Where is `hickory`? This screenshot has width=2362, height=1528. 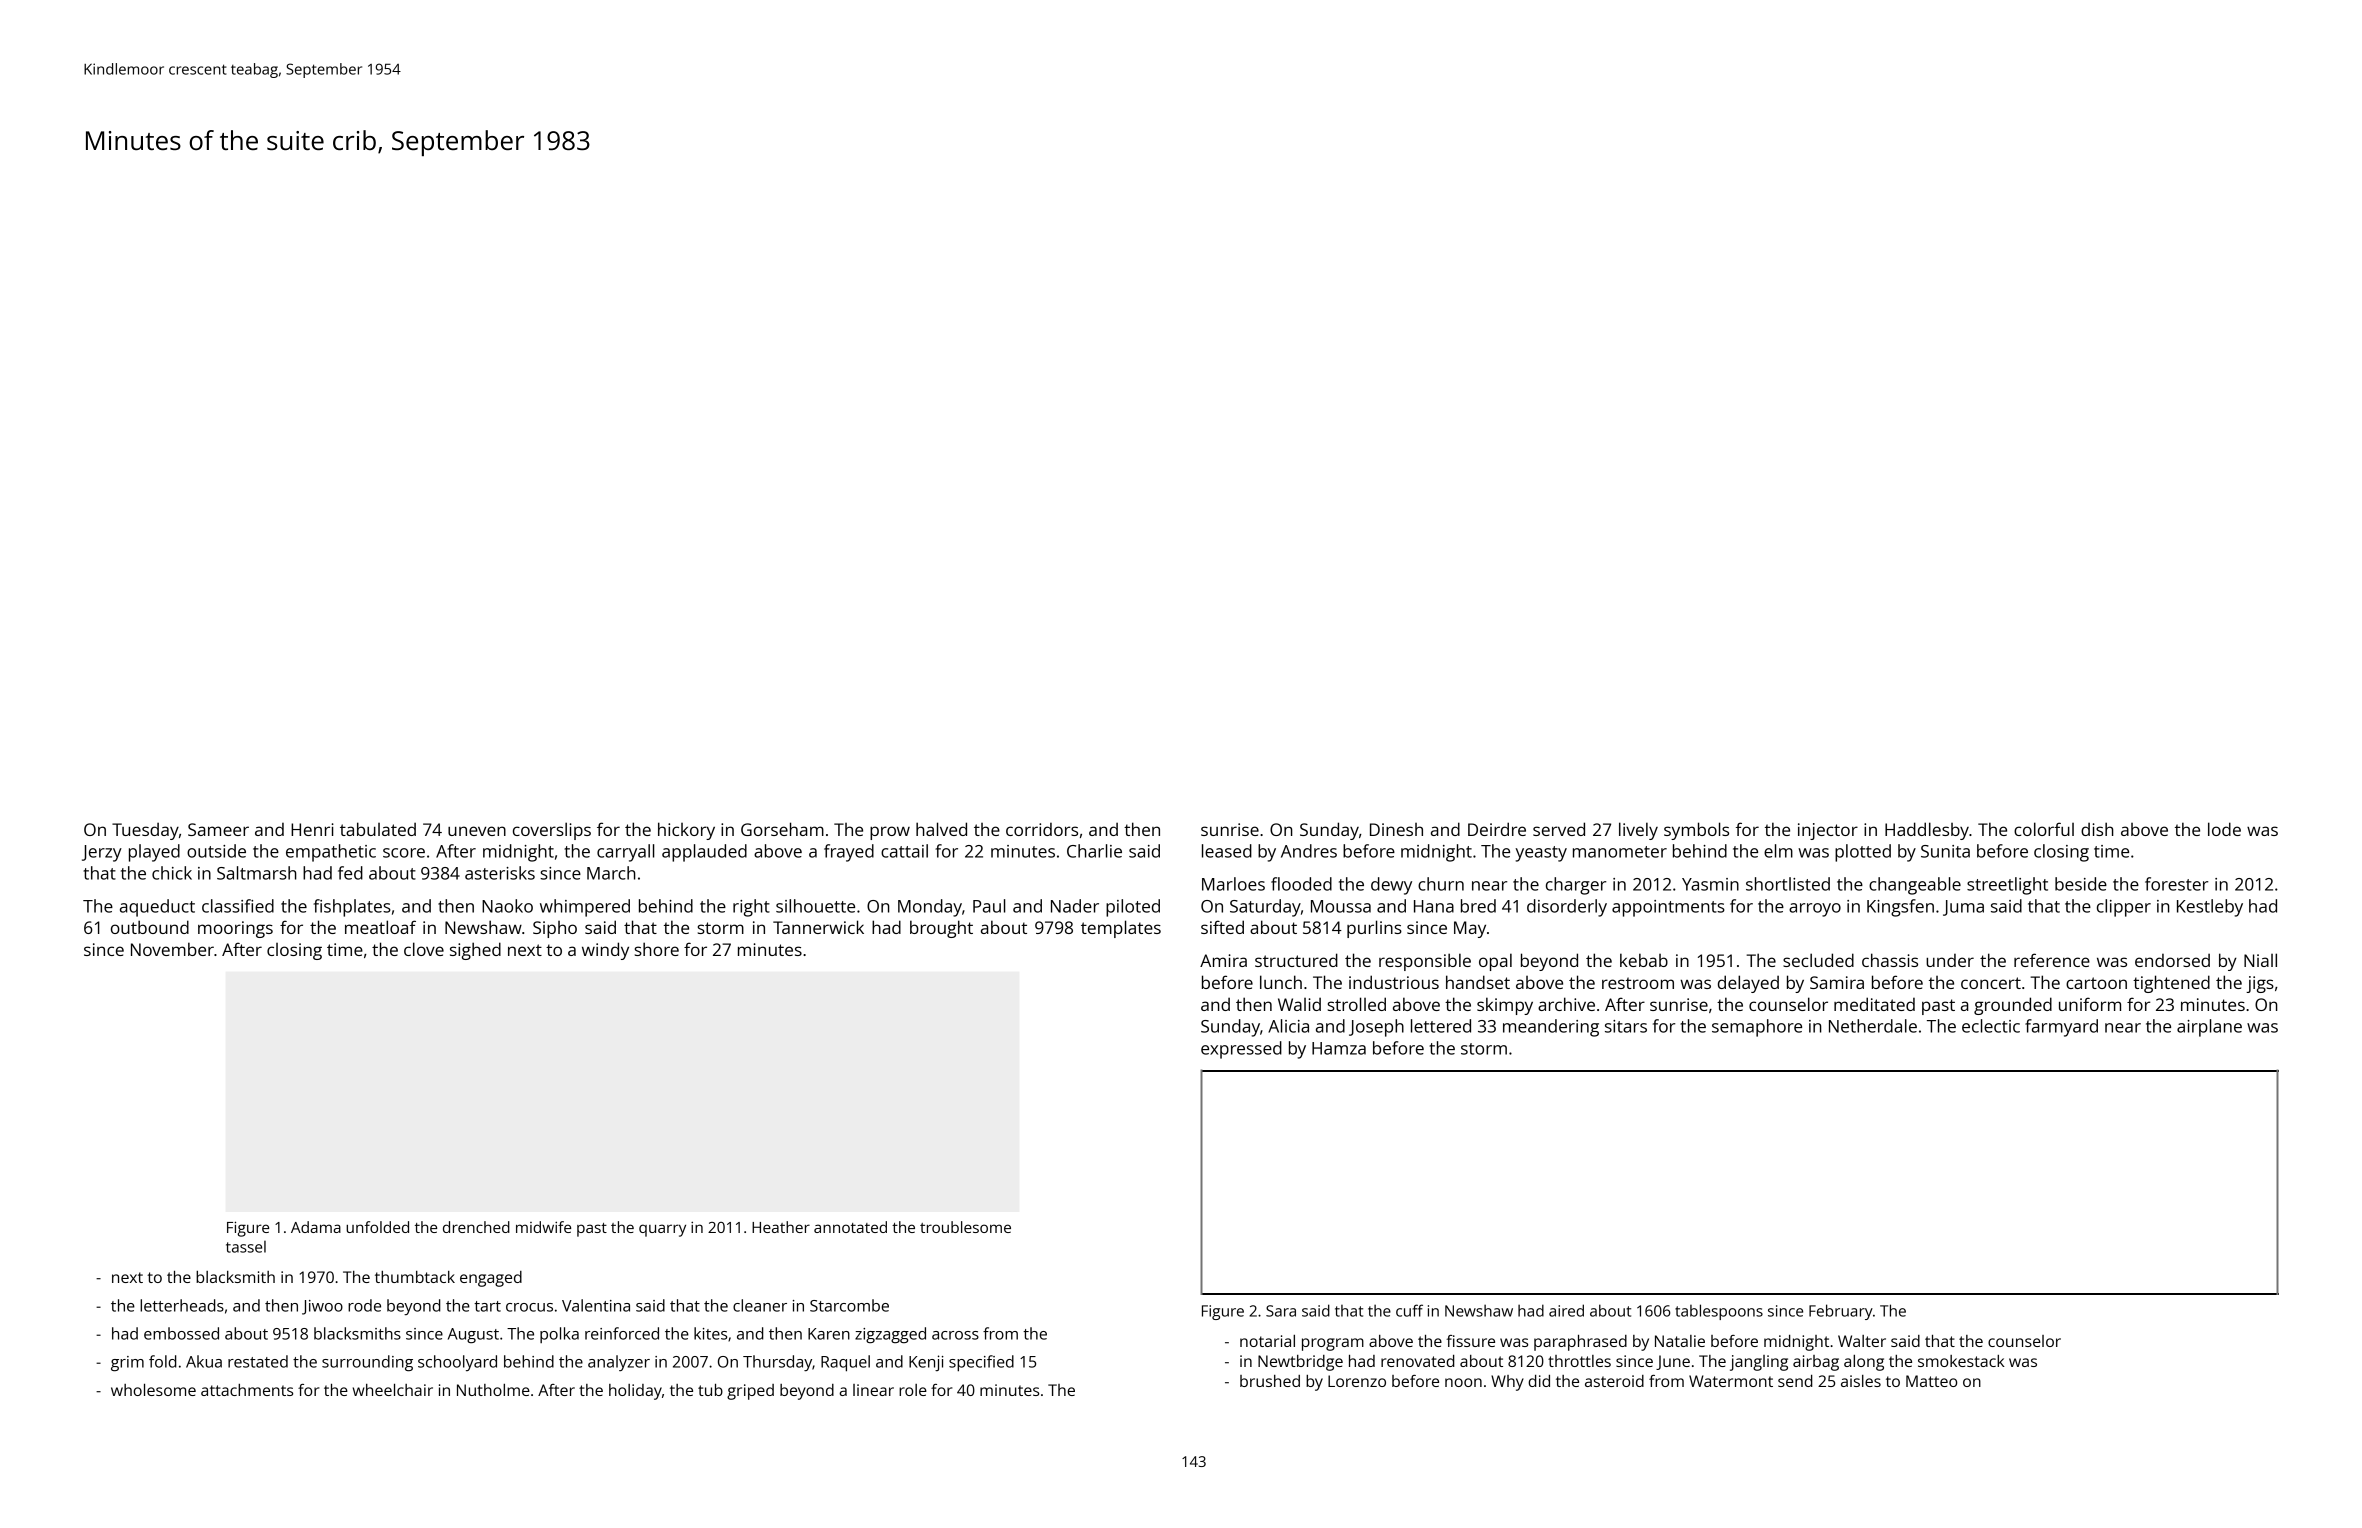
hickory is located at coordinates (686, 831).
